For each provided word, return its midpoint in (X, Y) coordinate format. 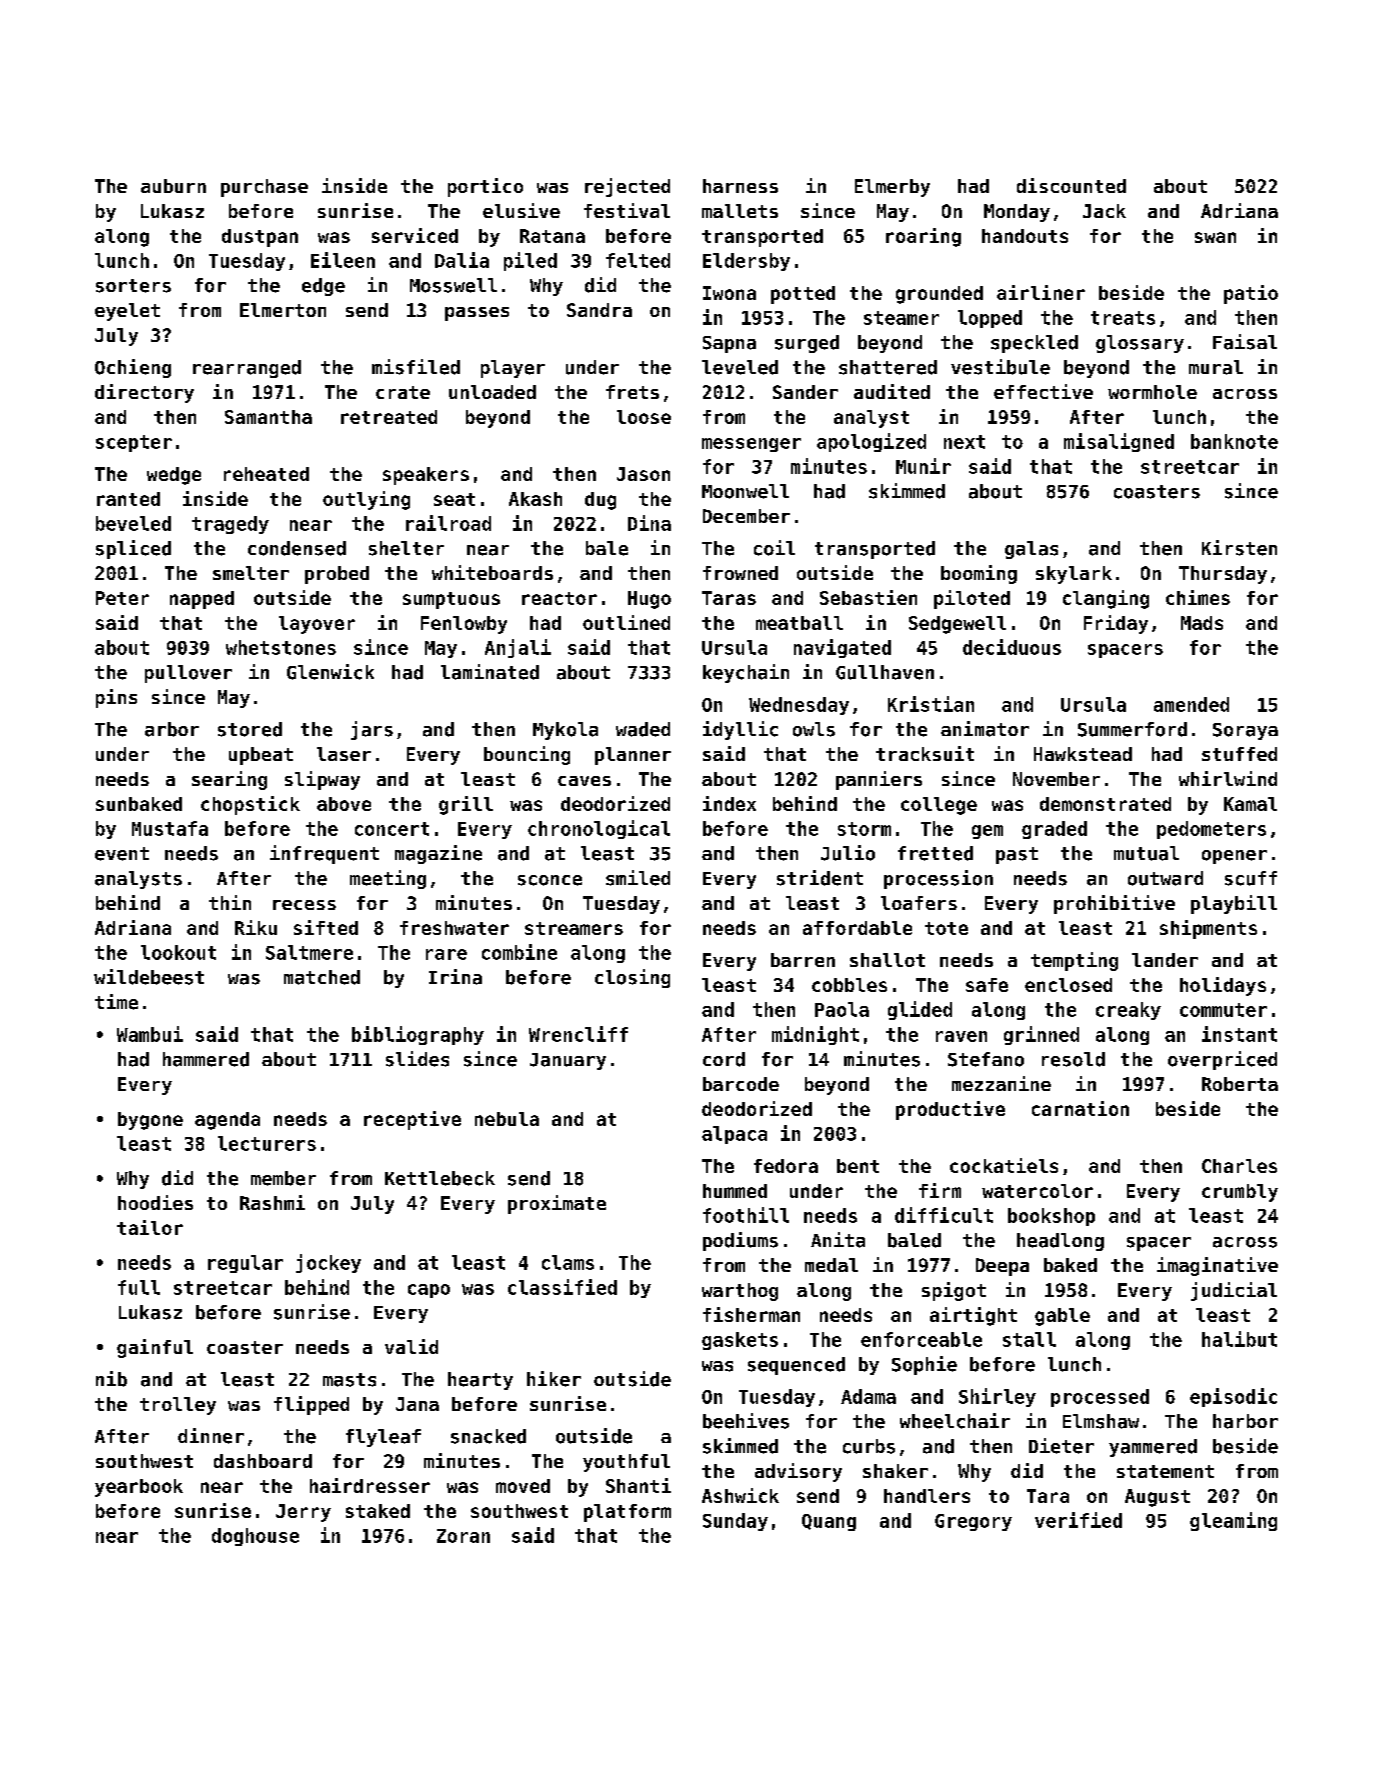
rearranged (247, 369)
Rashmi (272, 1202)
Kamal (1250, 804)
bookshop (1051, 1217)
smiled (638, 878)
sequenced (796, 1366)
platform (627, 1513)
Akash (535, 499)
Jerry (303, 1513)
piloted (972, 599)
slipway (322, 780)
